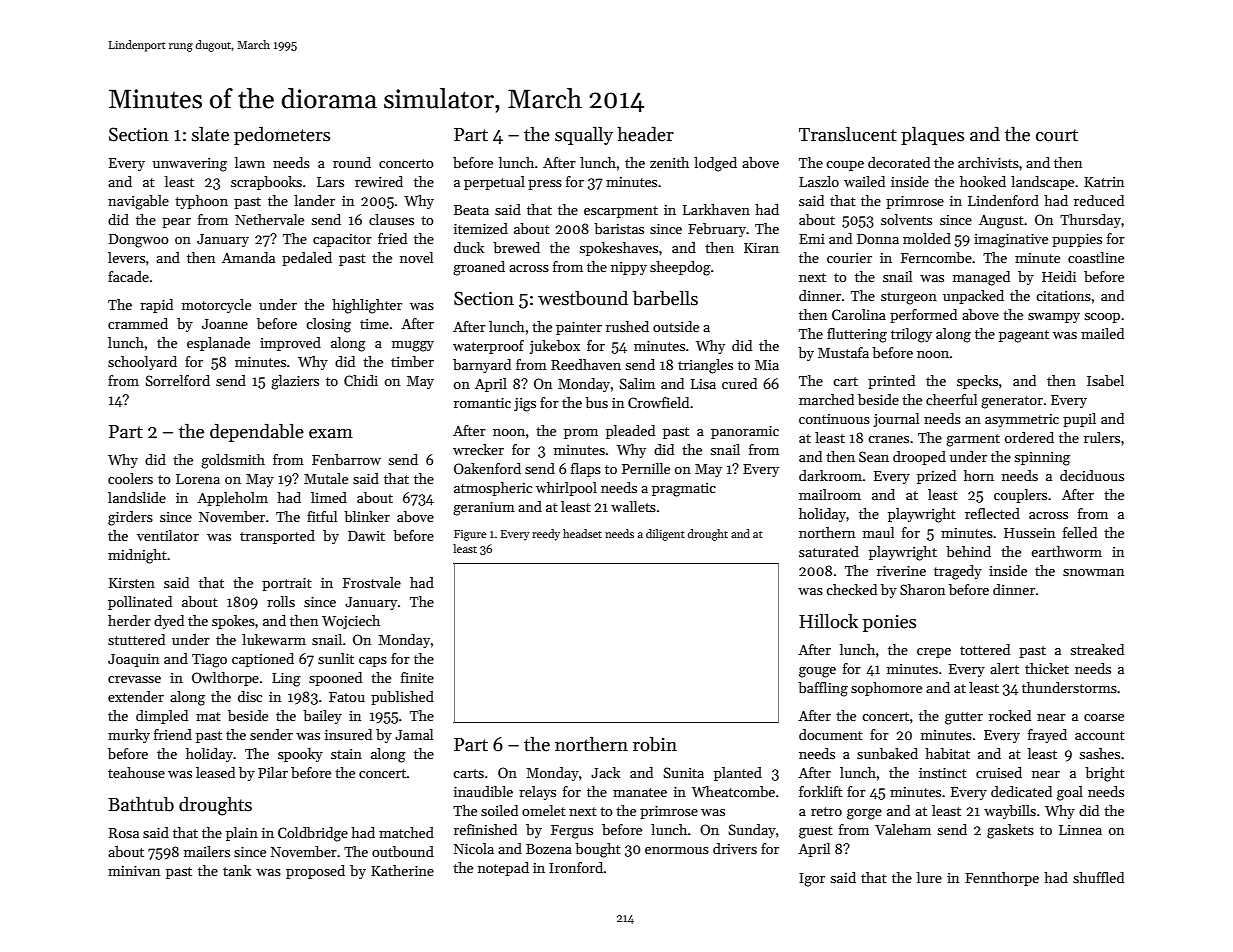 This screenshot has height=952, width=1233. What do you see at coordinates (828, 621) in the screenshot?
I see `Hillock` at bounding box center [828, 621].
